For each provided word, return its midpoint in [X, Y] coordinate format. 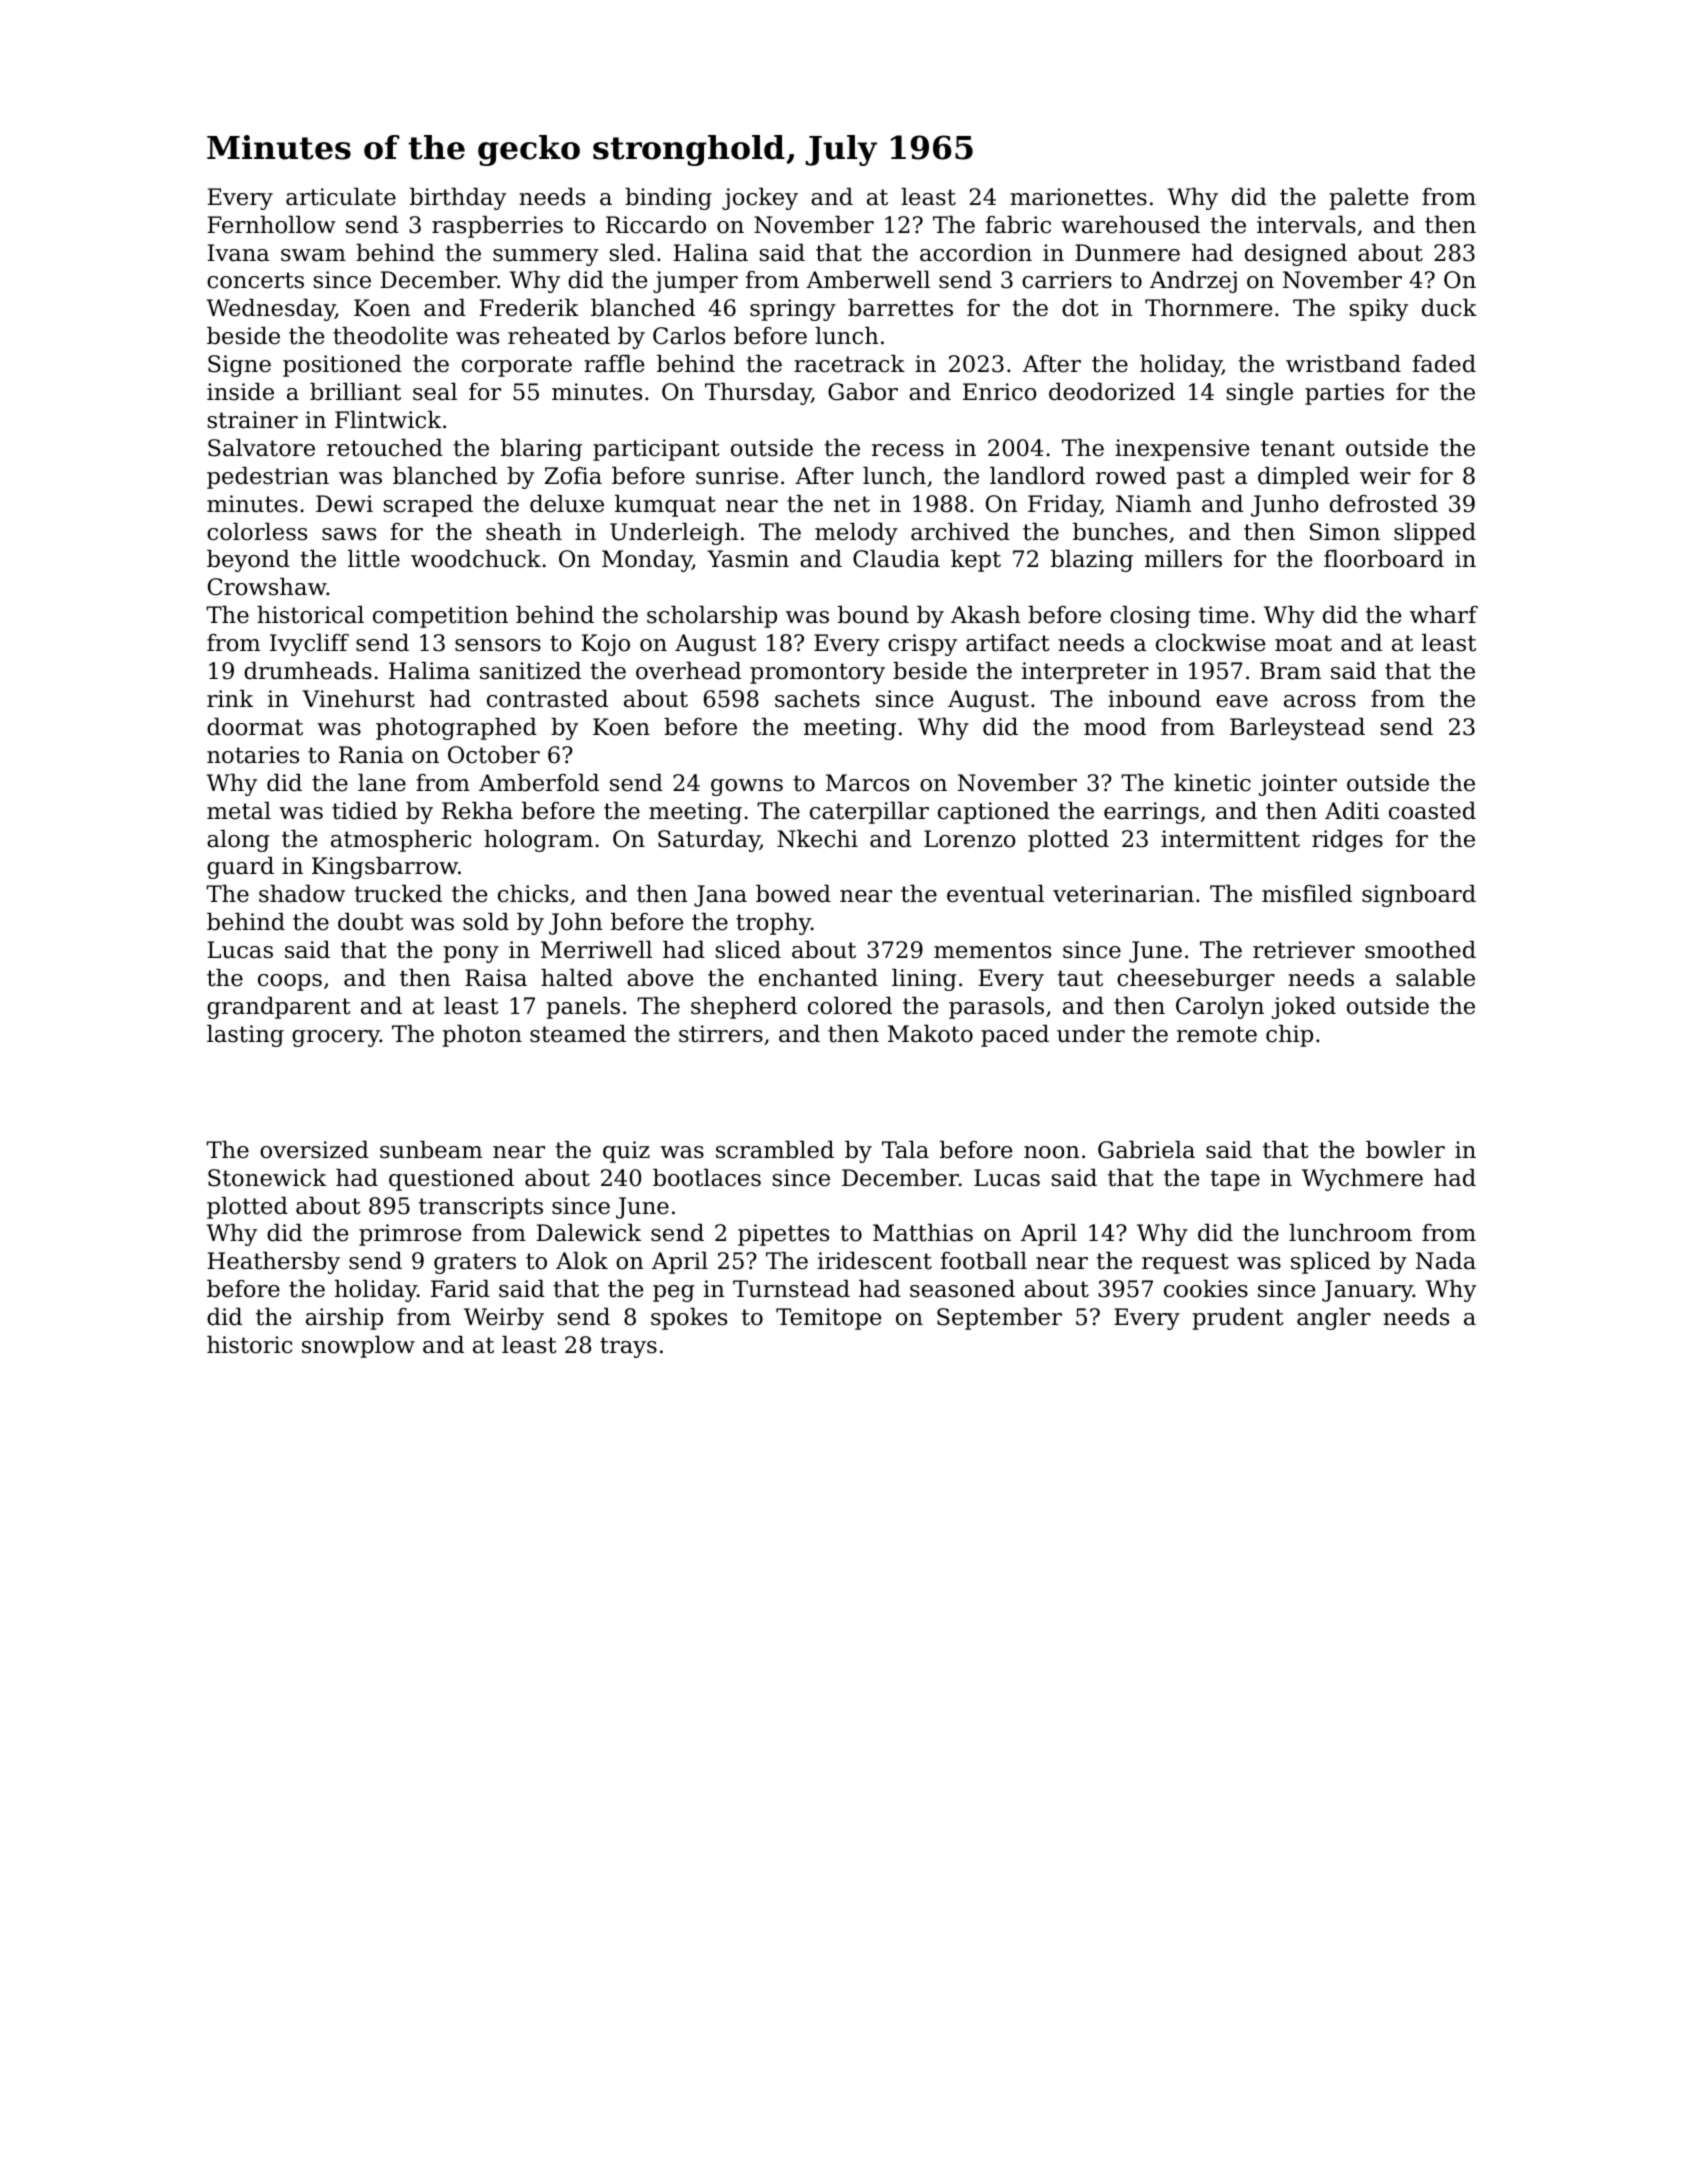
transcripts [481, 1208]
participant [656, 450]
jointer [1298, 785]
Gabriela [1146, 1150]
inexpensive [1182, 450]
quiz [626, 1152]
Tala [905, 1150]
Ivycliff [309, 645]
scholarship [712, 617]
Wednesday [270, 310]
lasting [245, 1036]
